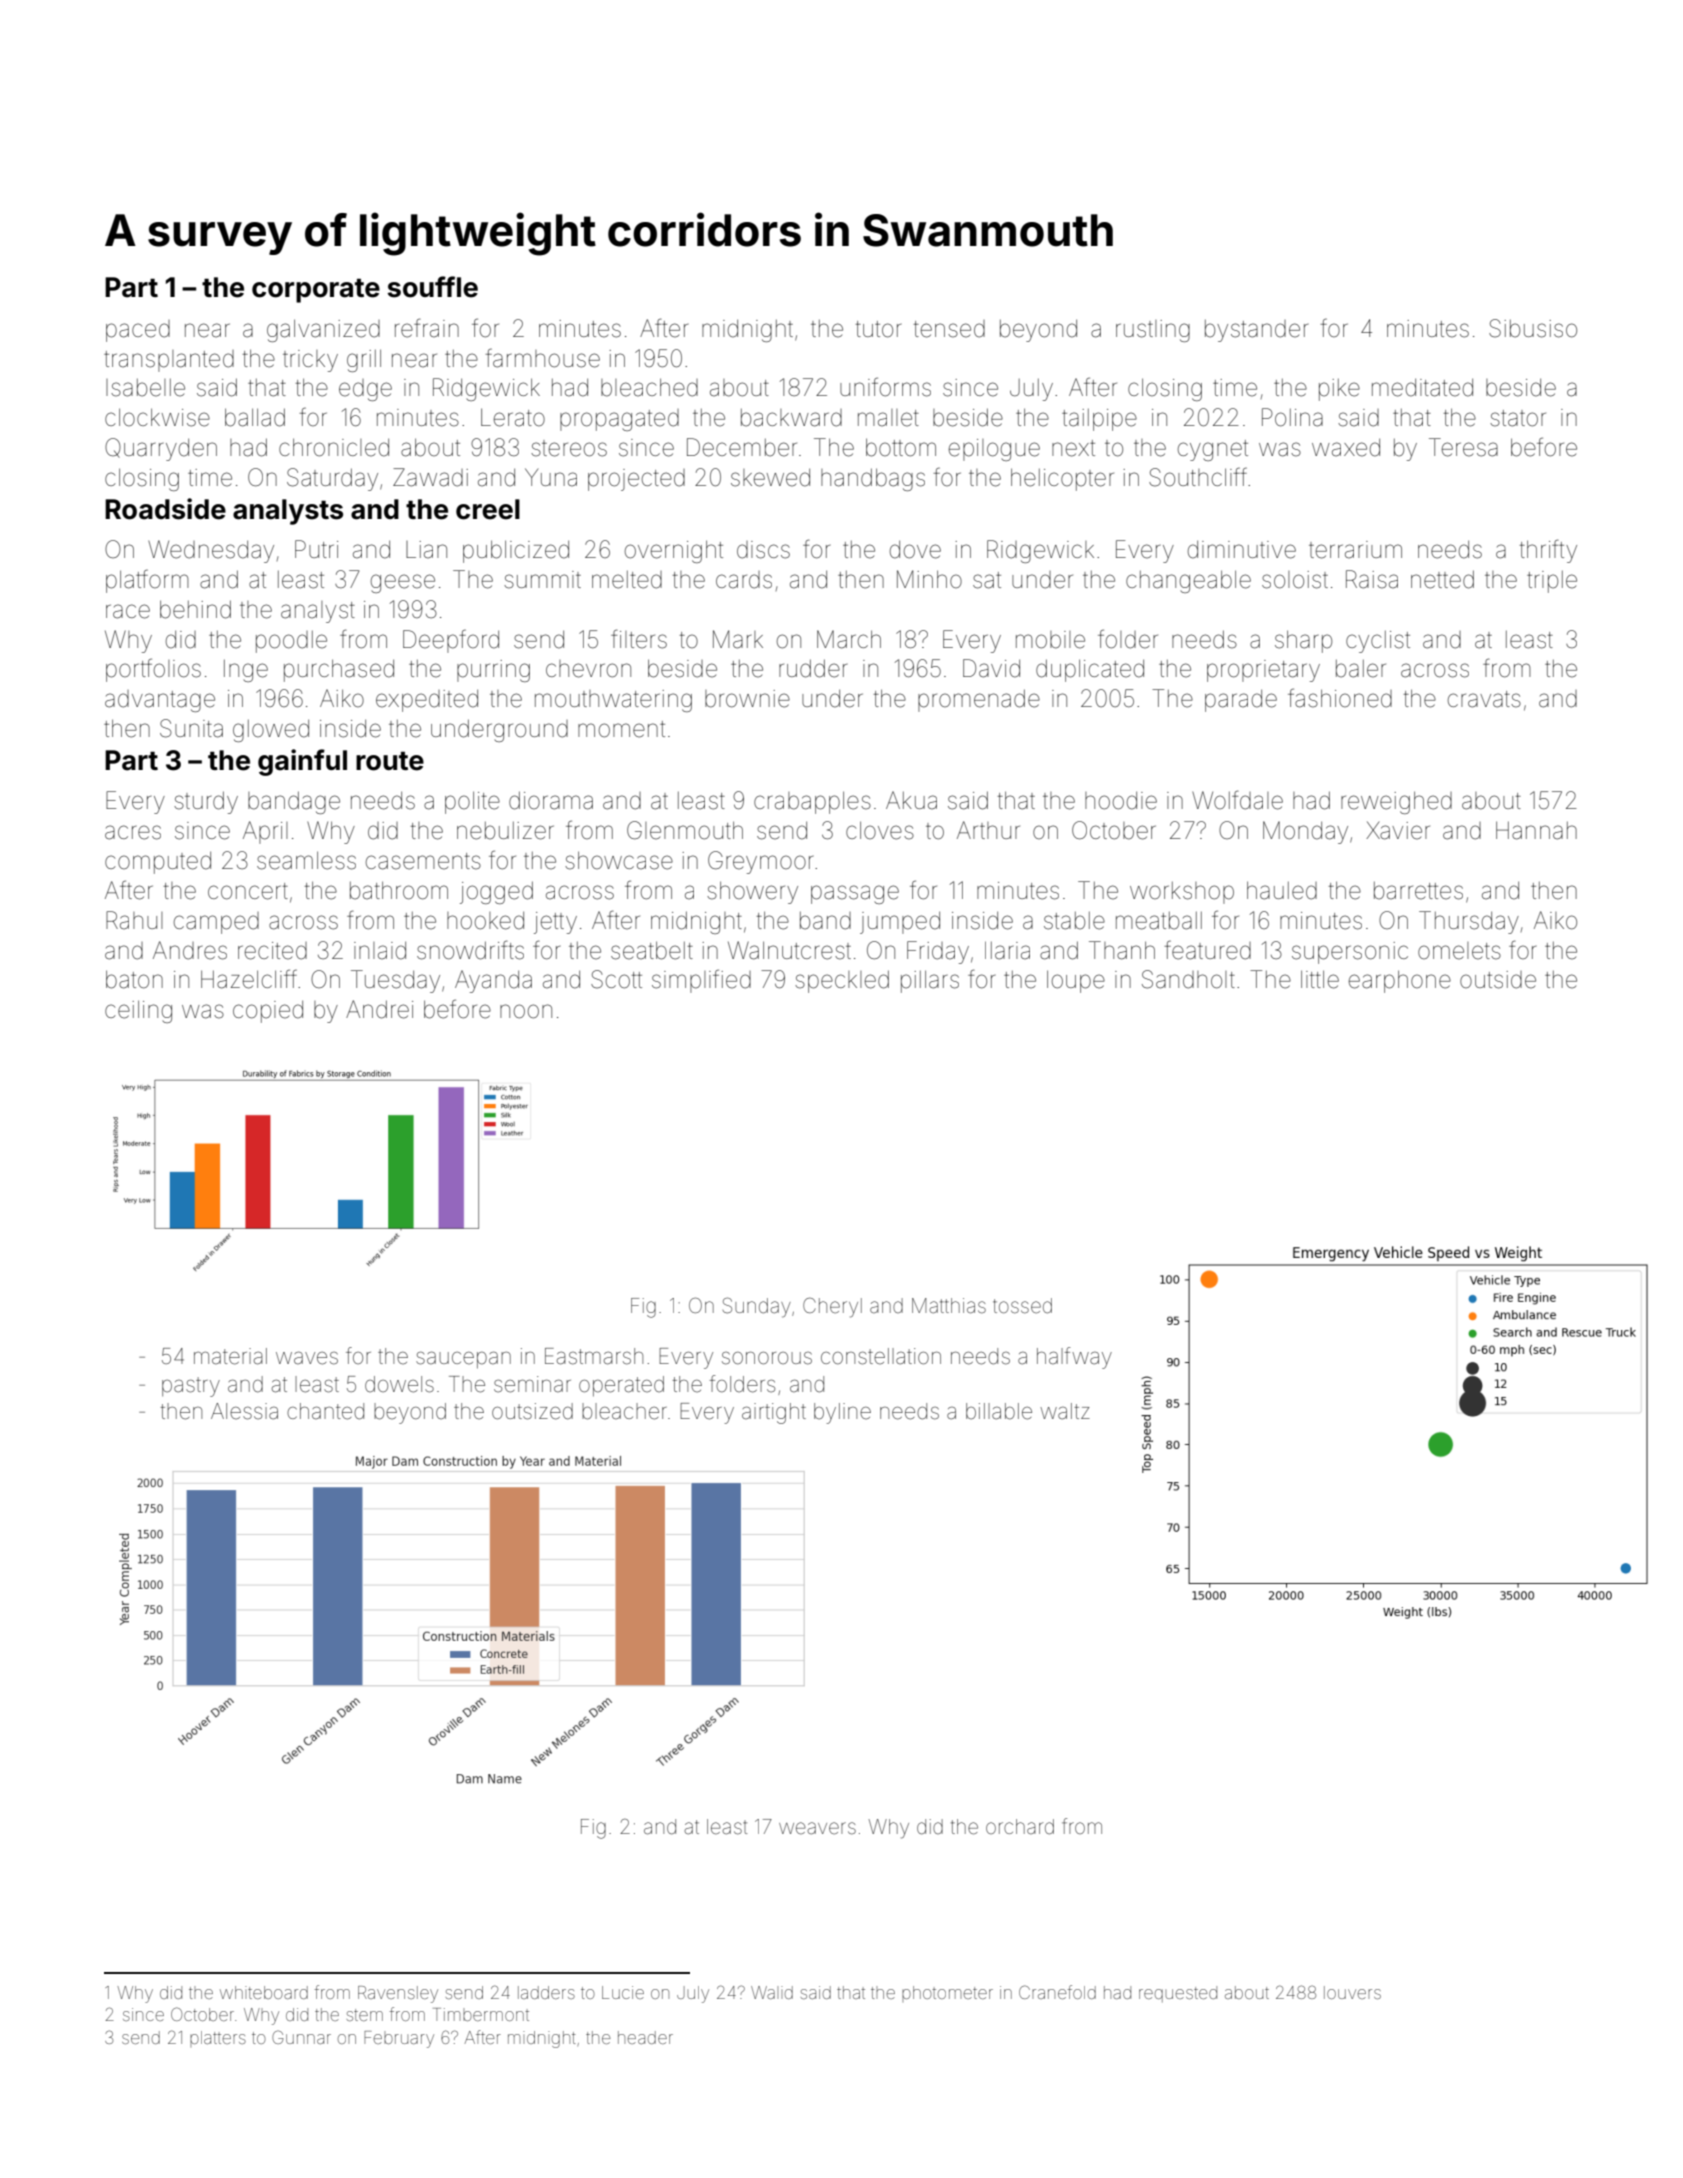 The width and height of the document is (1683, 2178). Describe the element at coordinates (1442, 579) in the document. I see `netted` at that location.
